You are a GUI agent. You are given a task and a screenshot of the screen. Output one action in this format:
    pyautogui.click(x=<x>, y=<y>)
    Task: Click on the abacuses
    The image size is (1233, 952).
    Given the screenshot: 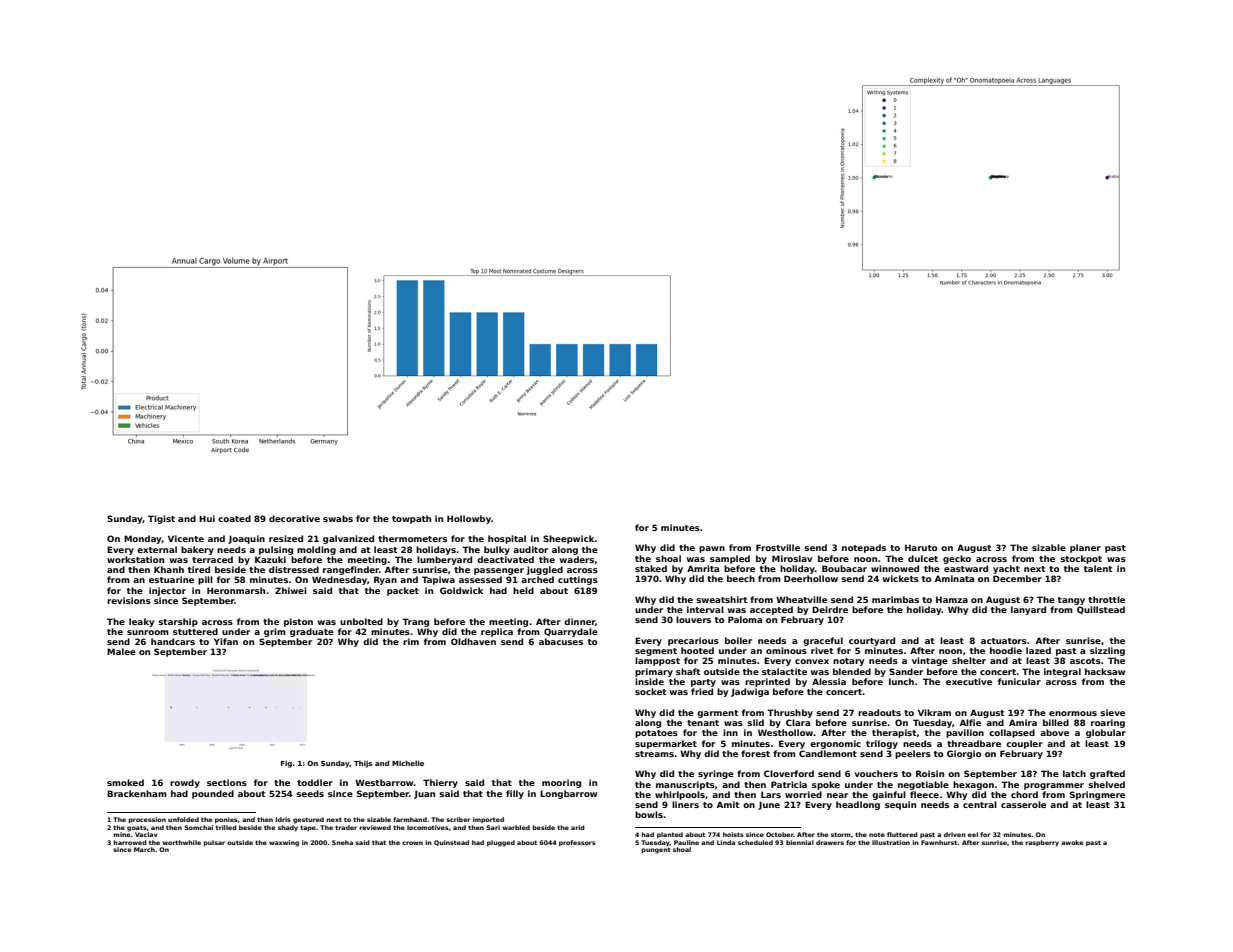 What is the action you would take?
    pyautogui.click(x=561, y=641)
